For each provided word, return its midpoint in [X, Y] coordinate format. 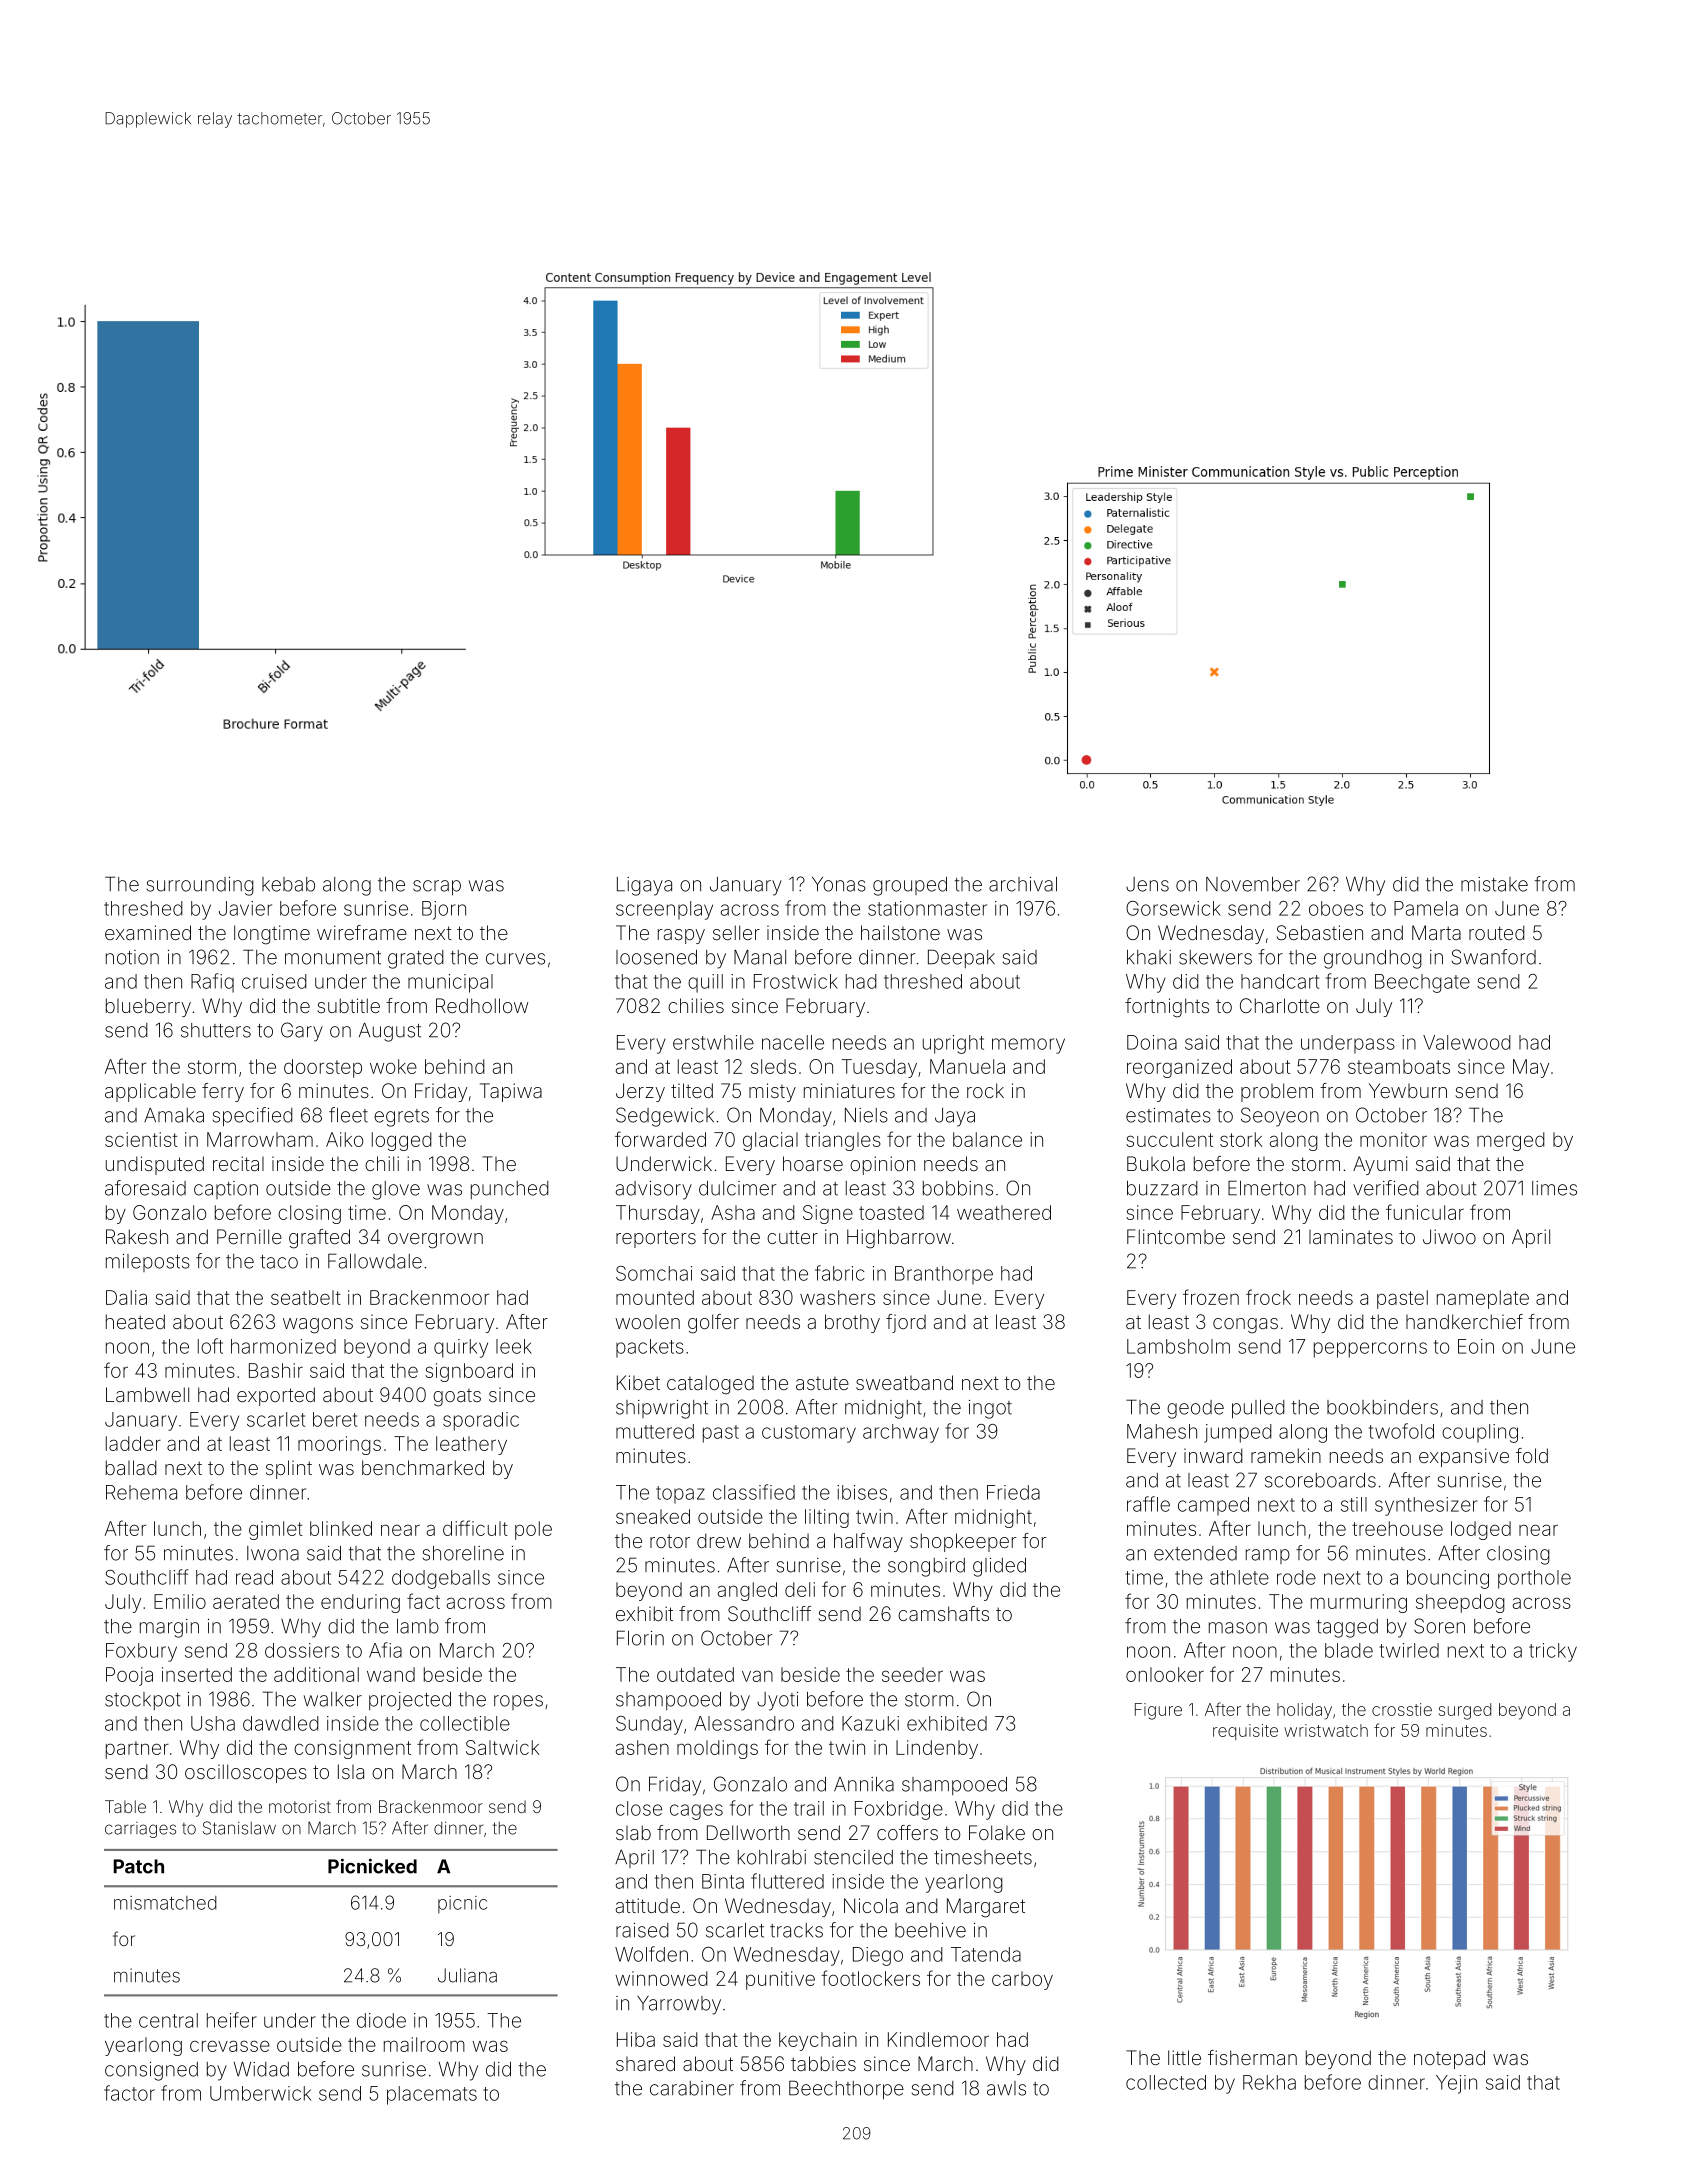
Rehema [141, 1492]
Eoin [1476, 1346]
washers [837, 1297]
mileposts [148, 1263]
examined [148, 932]
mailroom [424, 2044]
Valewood [1467, 1042]
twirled [1409, 1650]
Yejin [1456, 2084]
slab [633, 1832]
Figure [1158, 1711]
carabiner [692, 2088]
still [1354, 1504]
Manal [760, 957]
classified [754, 1492]
